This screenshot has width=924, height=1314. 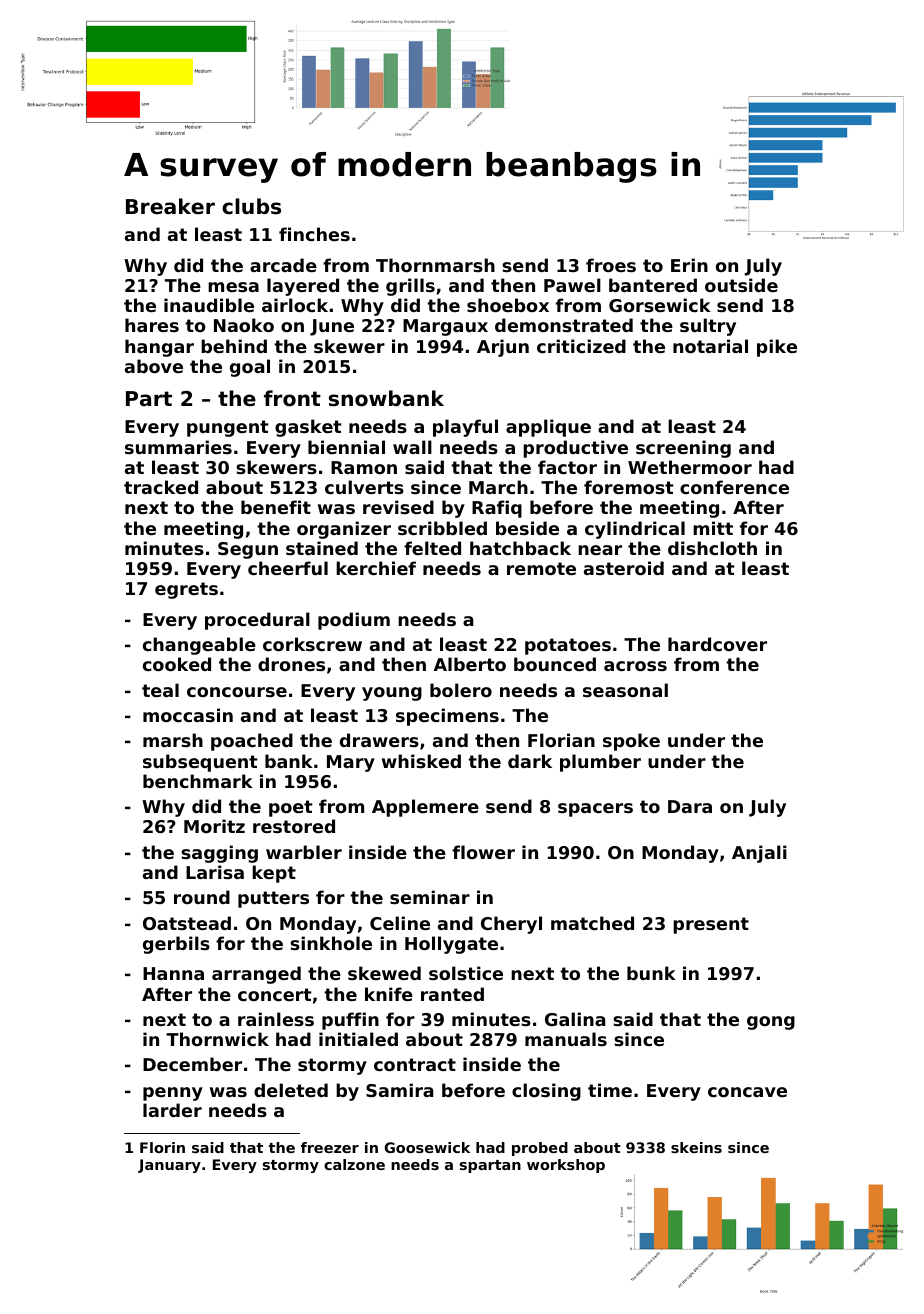 What do you see at coordinates (410, 287) in the screenshot?
I see `grills` at bounding box center [410, 287].
